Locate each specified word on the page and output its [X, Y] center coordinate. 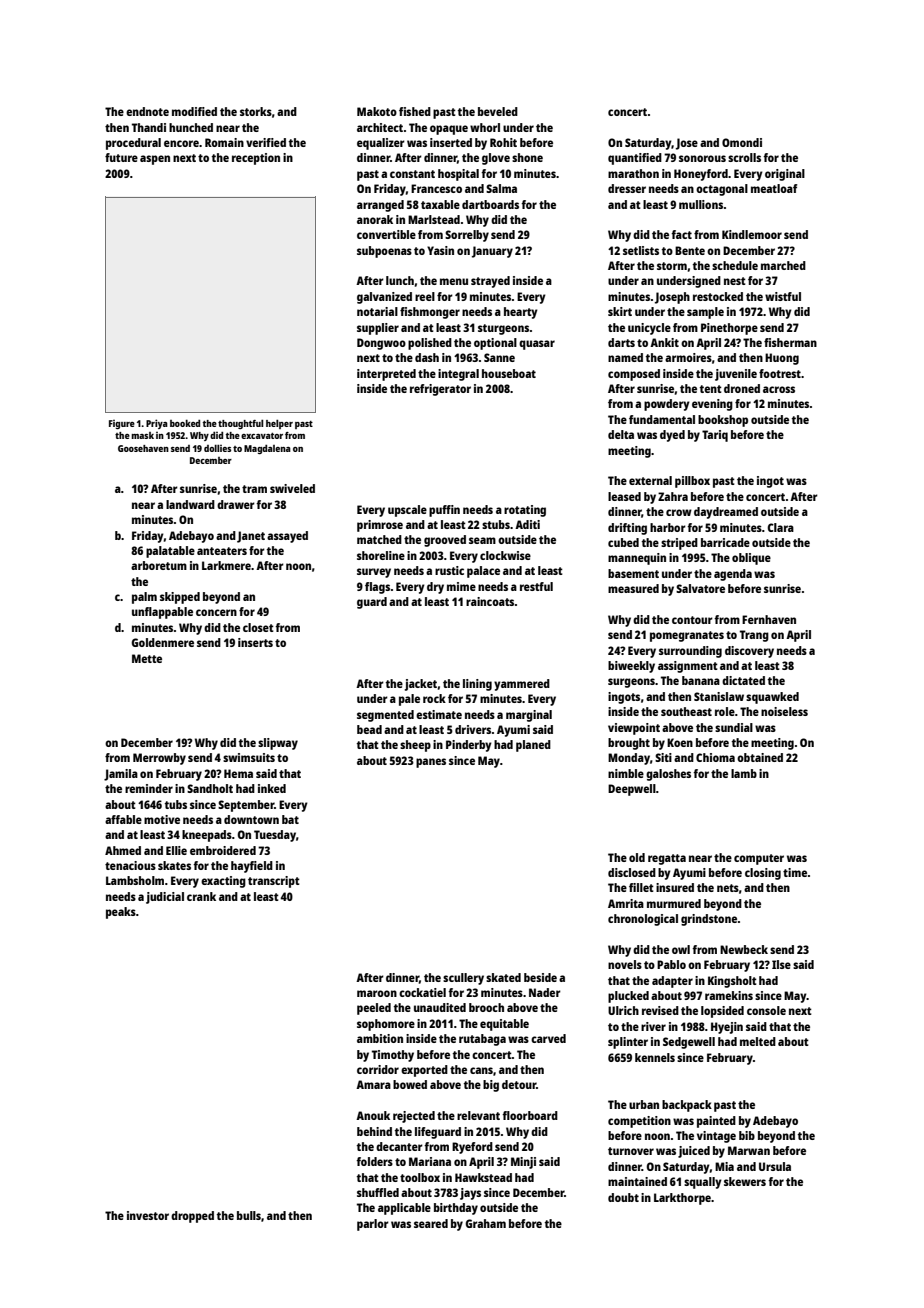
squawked [772, 698]
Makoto [377, 111]
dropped [192, 1217]
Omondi [742, 142]
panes [431, 763]
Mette [147, 658]
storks [256, 111]
